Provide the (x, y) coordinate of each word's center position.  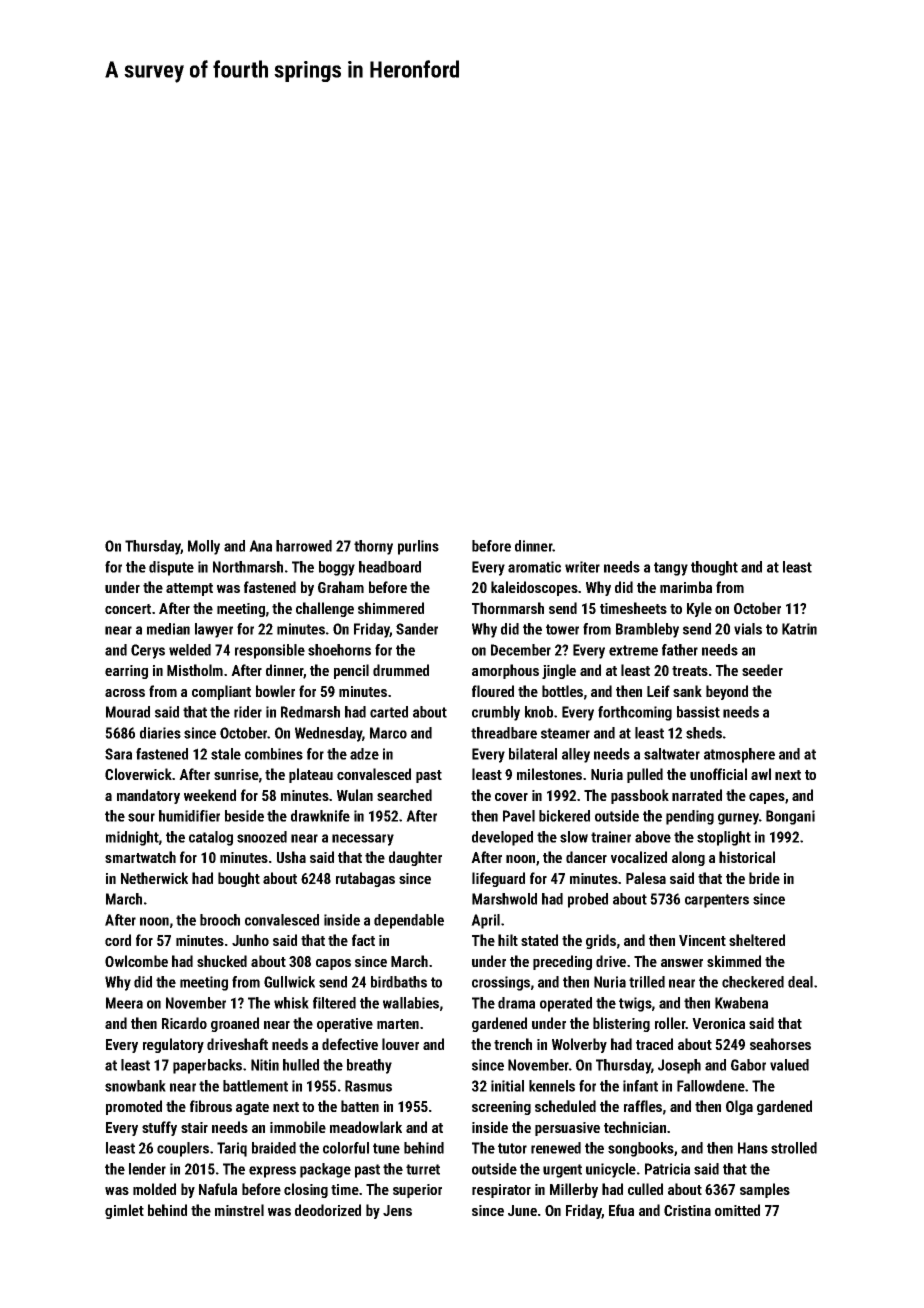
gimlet (124, 1211)
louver (400, 1044)
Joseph (679, 1066)
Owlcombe (136, 961)
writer (582, 567)
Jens (397, 1210)
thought (714, 568)
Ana (260, 546)
